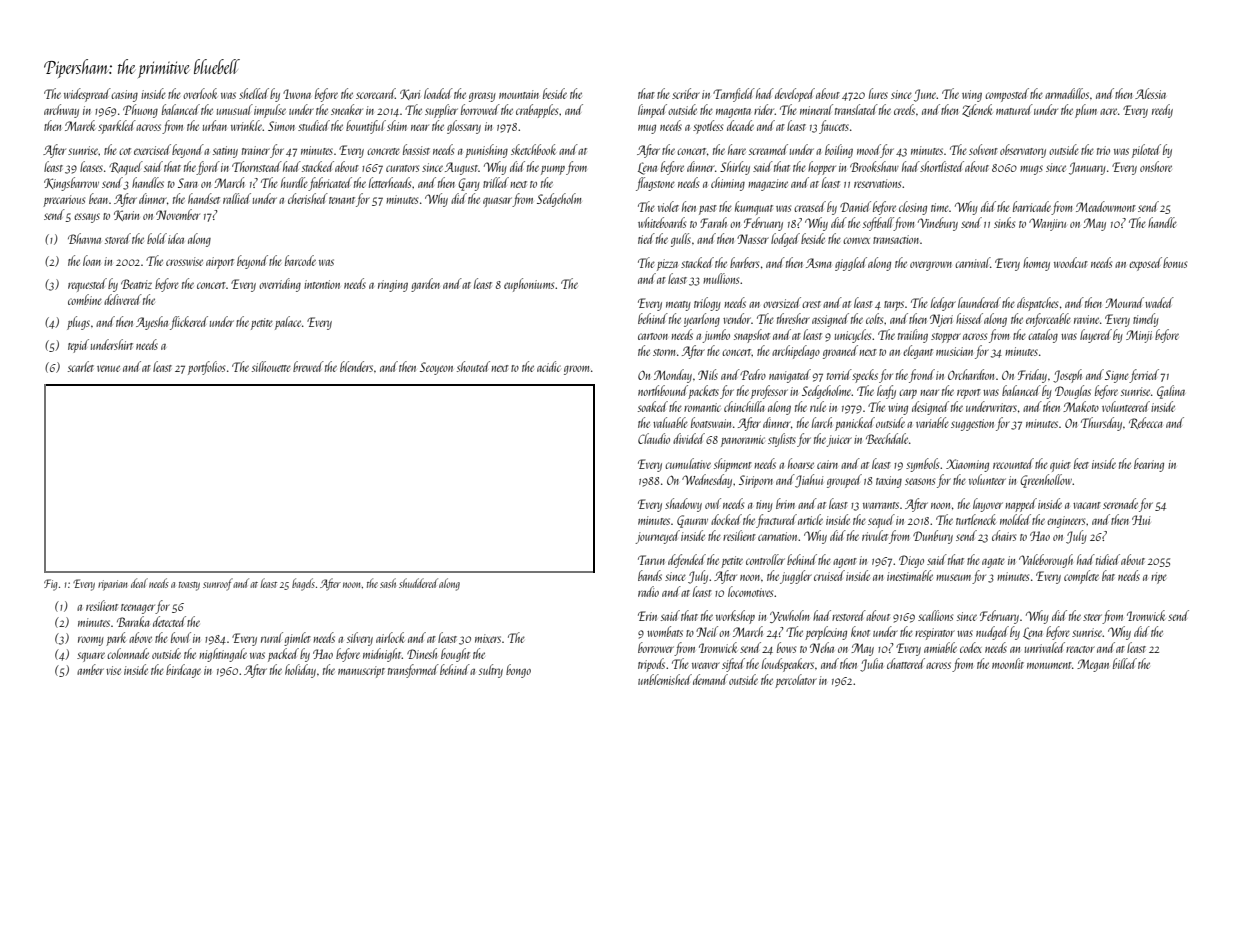 The height and width of the image is (952, 1233). I want to click on percolator, so click(796, 681).
